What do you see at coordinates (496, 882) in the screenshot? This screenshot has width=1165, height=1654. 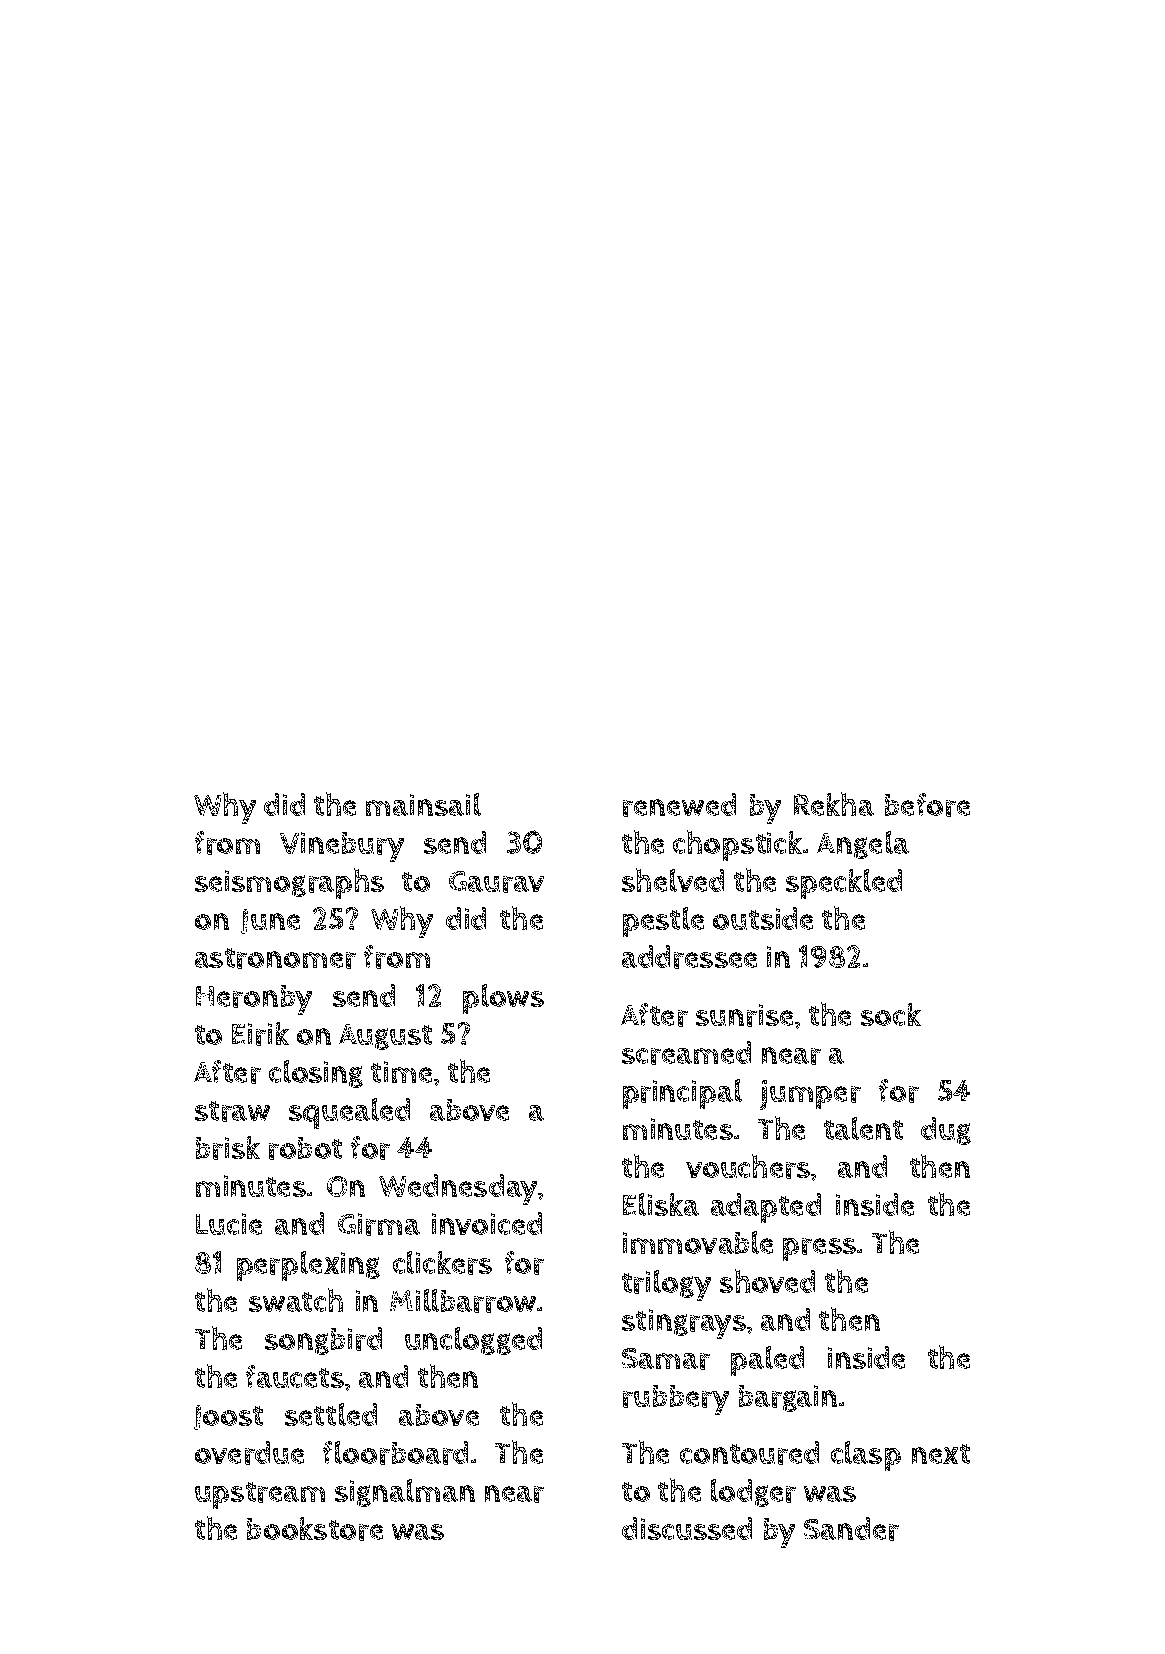 I see `Gaurav` at bounding box center [496, 882].
